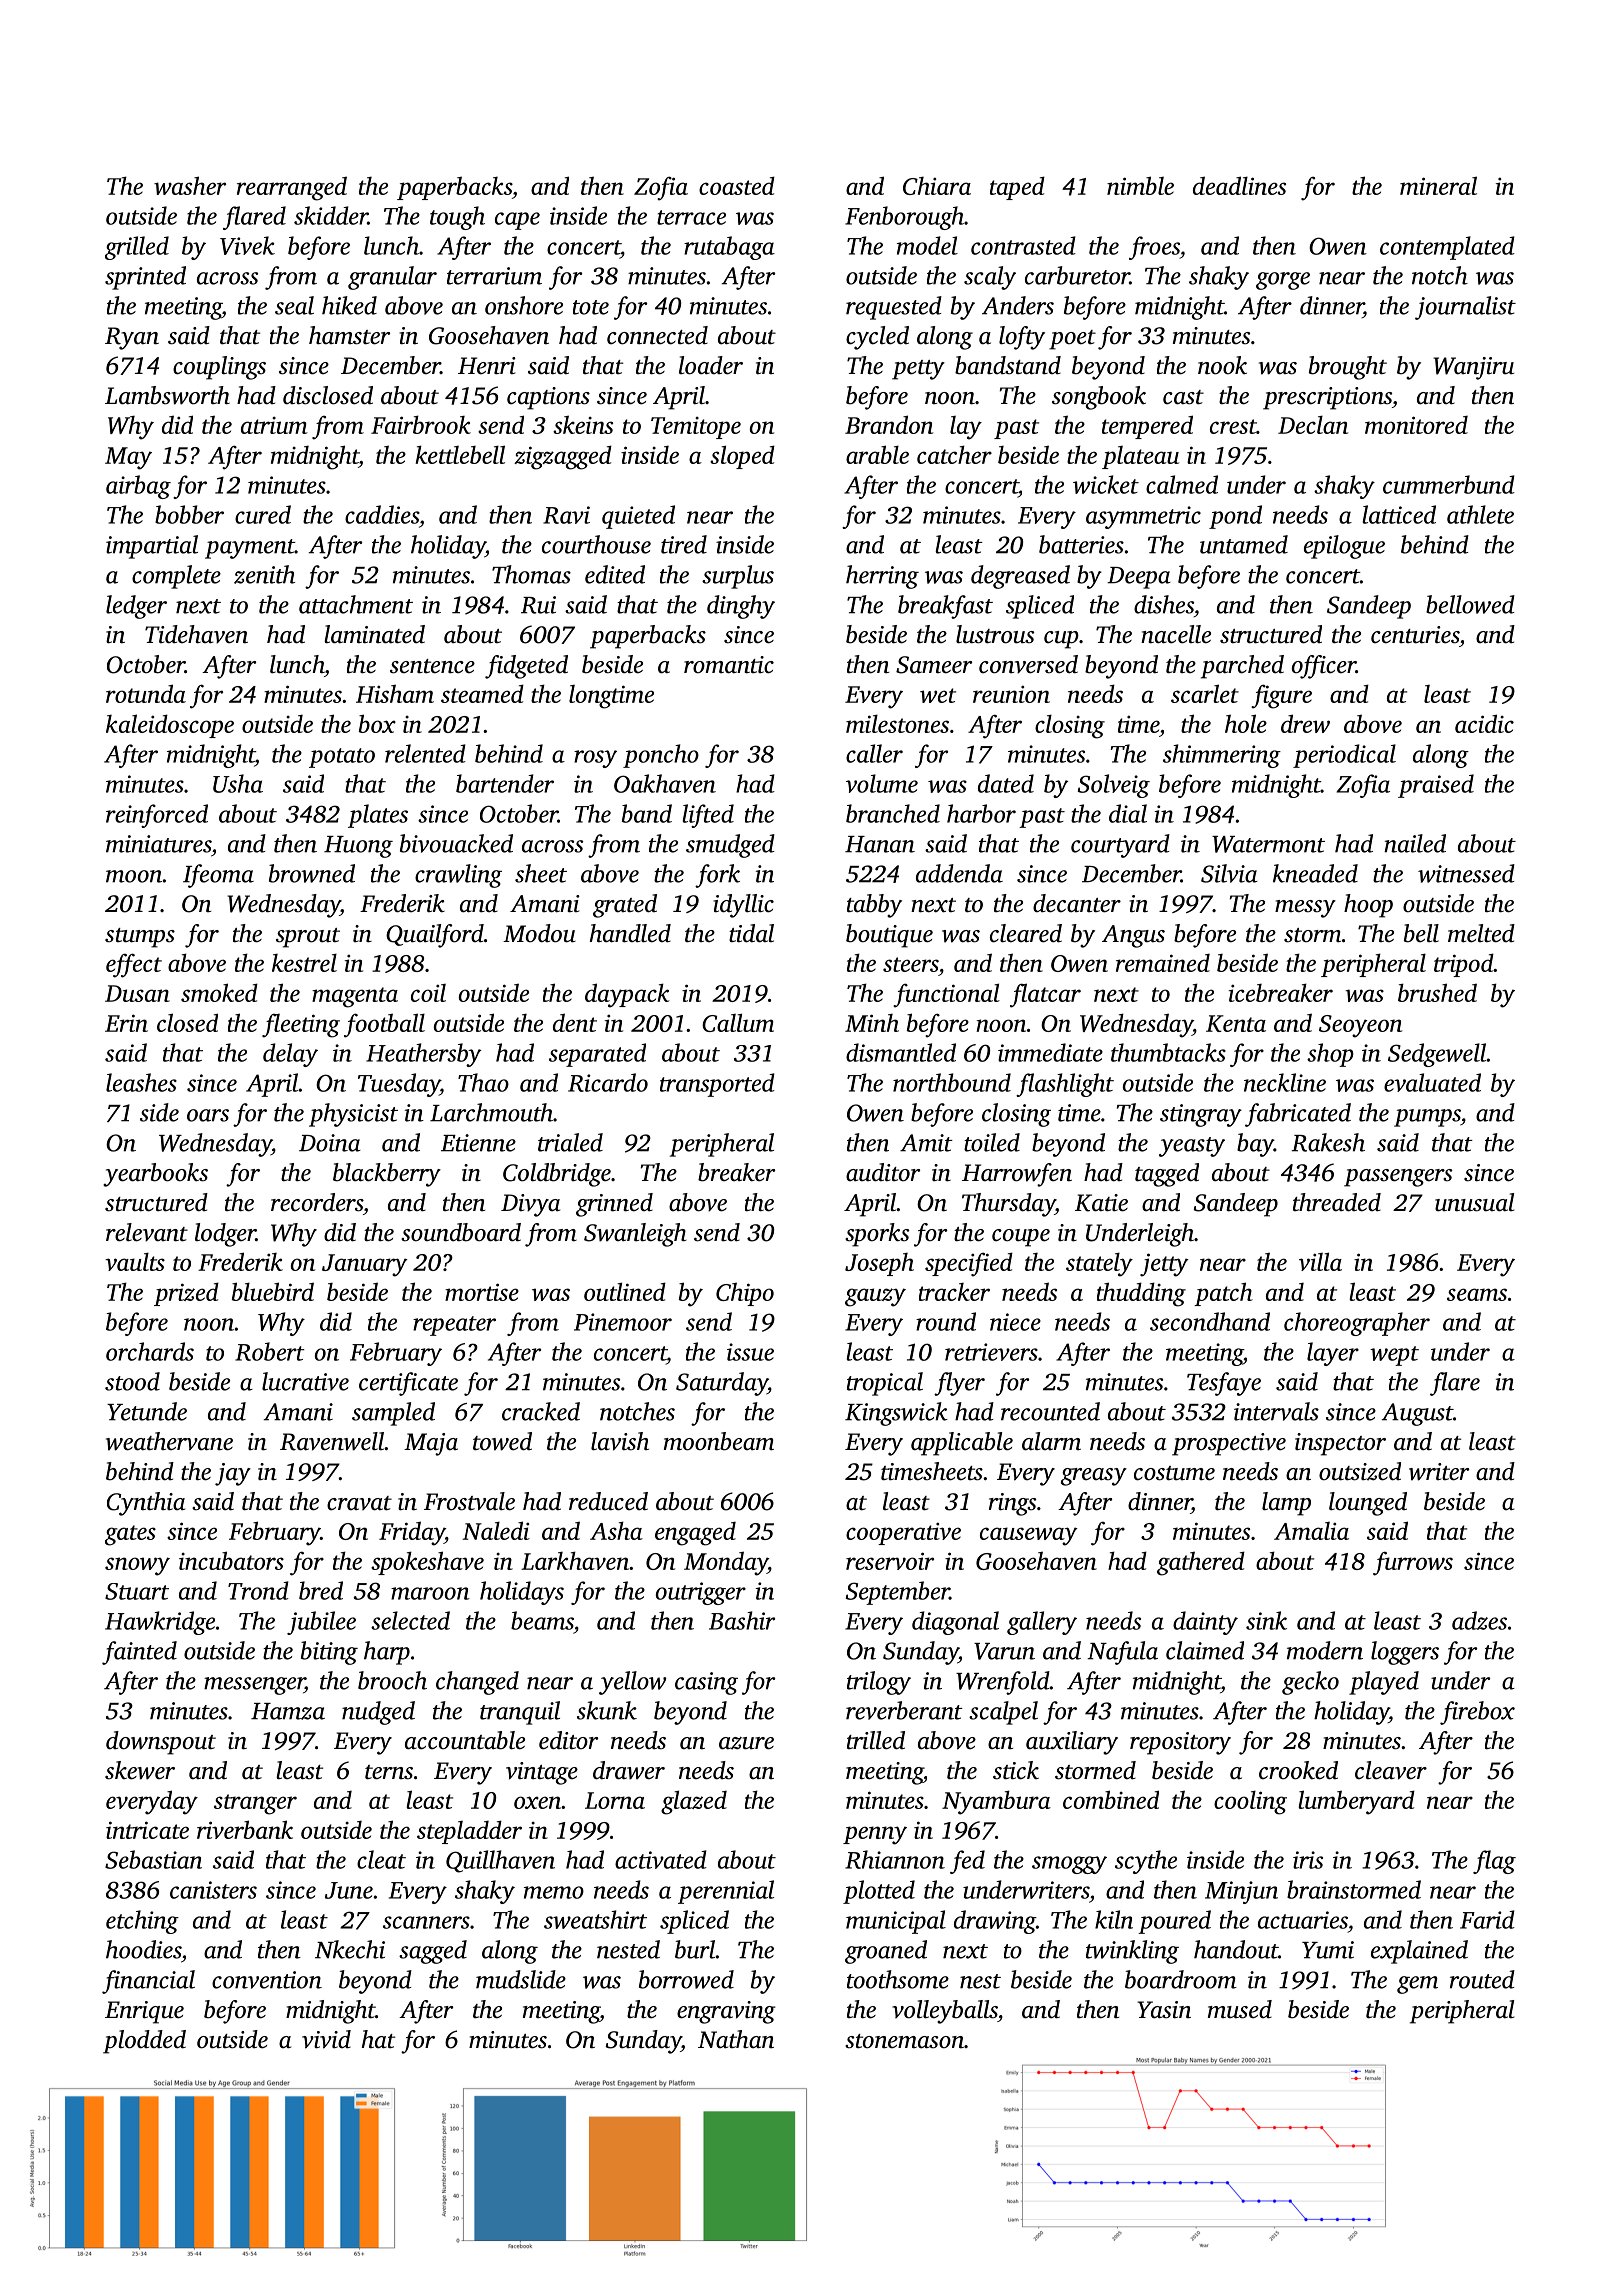  Describe the element at coordinates (1357, 1324) in the screenshot. I see `choreographer` at that location.
